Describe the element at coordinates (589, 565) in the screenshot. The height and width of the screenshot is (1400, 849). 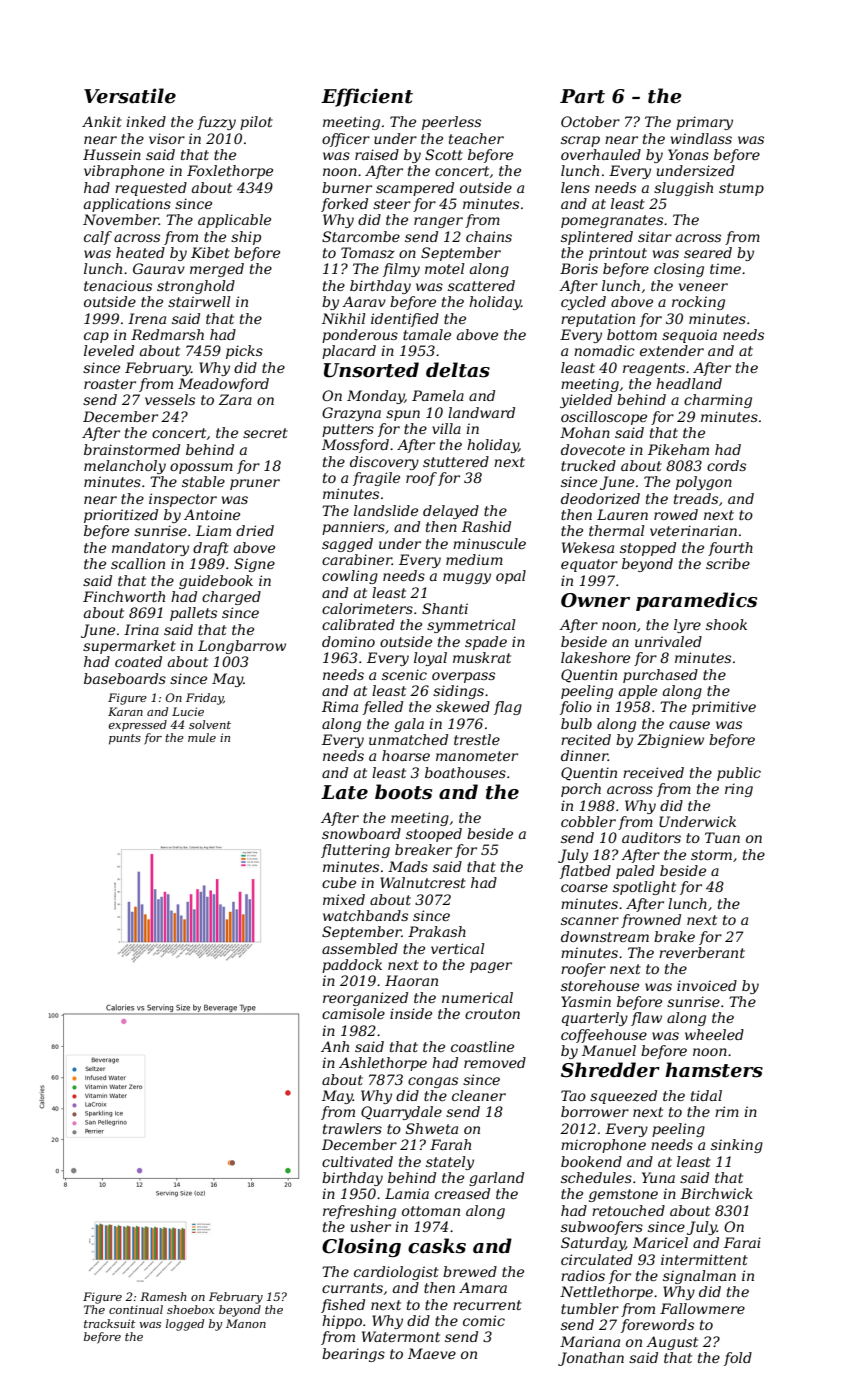
I see `equator` at that location.
